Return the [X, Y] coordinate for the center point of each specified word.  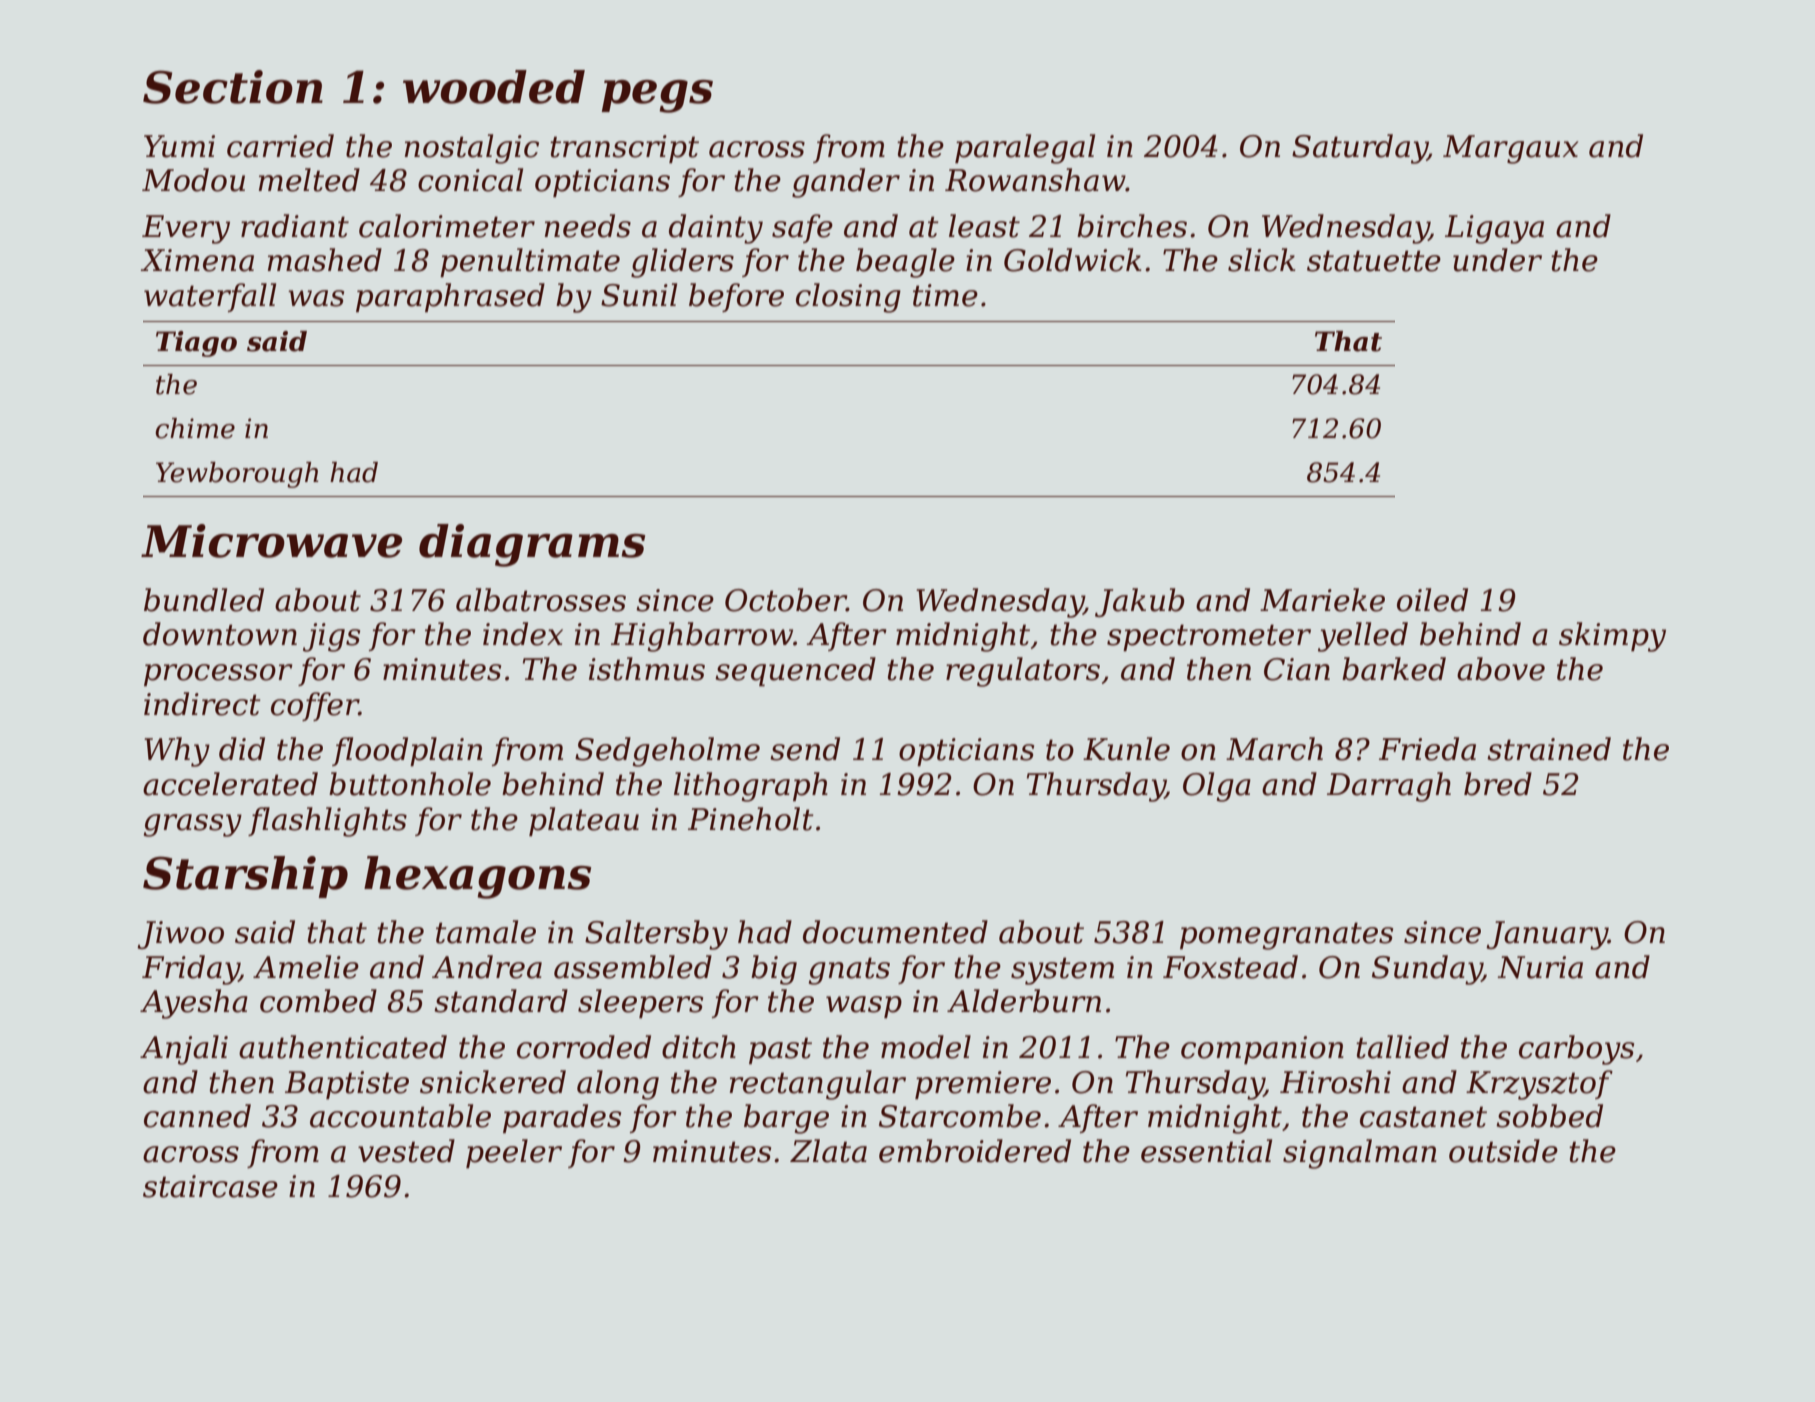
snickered [493, 1082]
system [1062, 971]
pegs [657, 96]
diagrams [532, 545]
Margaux [1511, 149]
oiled [1432, 600]
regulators [1023, 672]
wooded [494, 87]
